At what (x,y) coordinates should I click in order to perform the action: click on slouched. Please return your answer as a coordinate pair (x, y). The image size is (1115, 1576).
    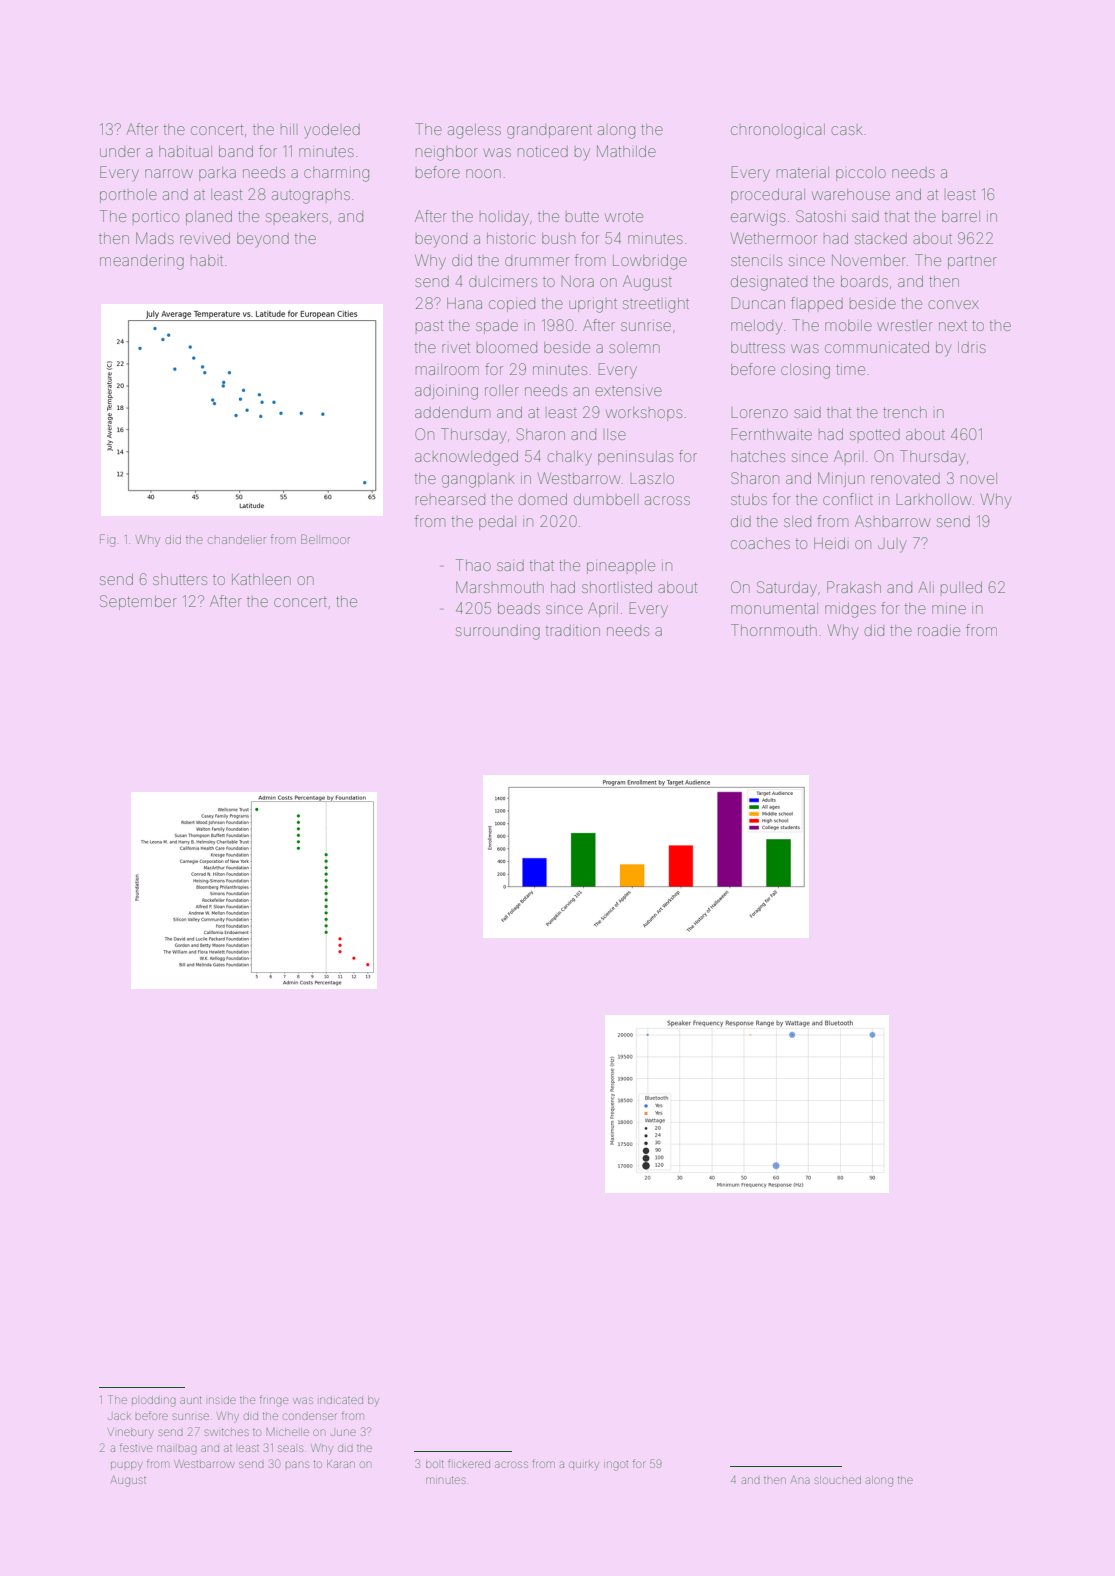
    Looking at the image, I should click on (838, 1480).
